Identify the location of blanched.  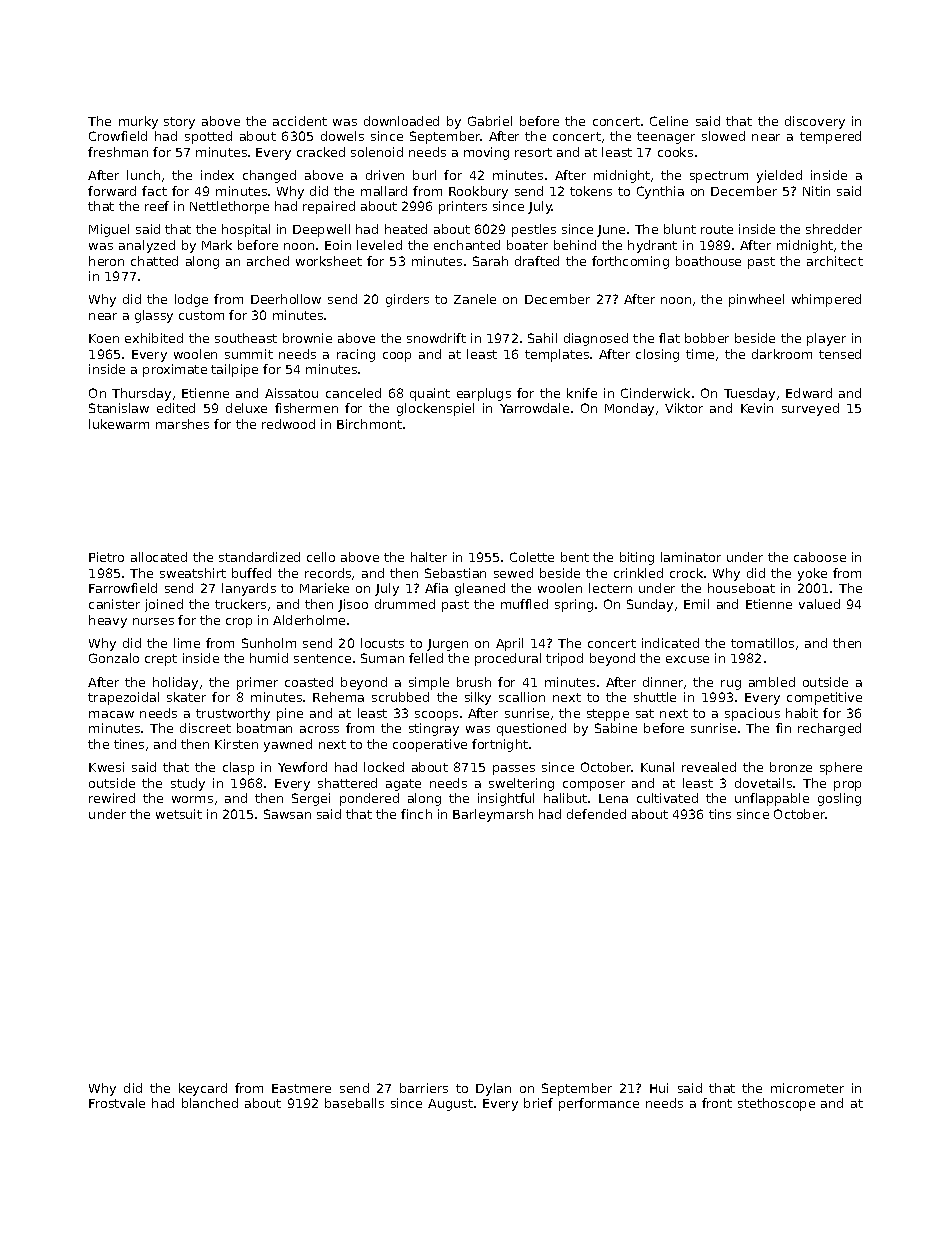
(210, 1103).
